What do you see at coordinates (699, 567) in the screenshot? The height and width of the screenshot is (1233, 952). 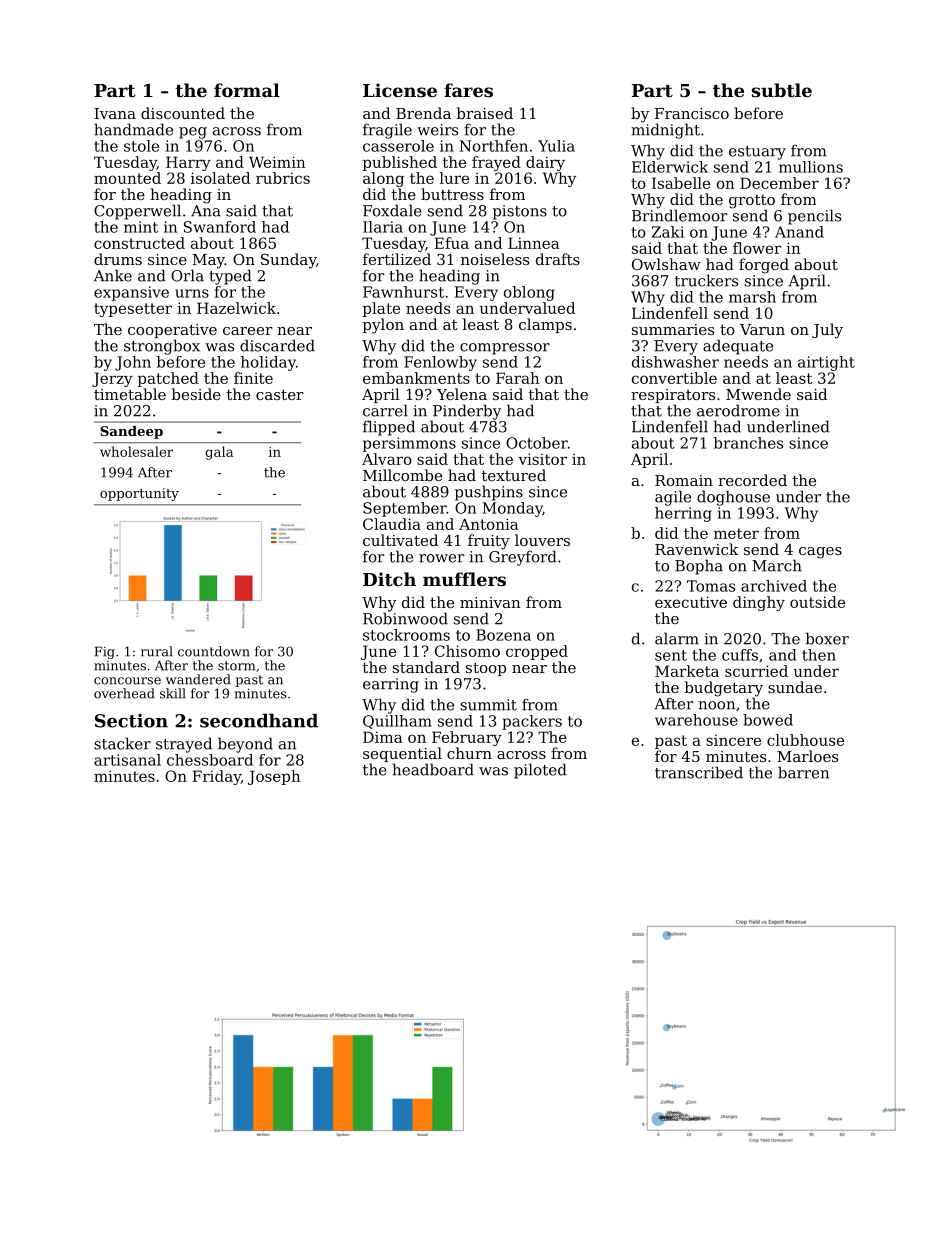 I see `Bopha` at bounding box center [699, 567].
